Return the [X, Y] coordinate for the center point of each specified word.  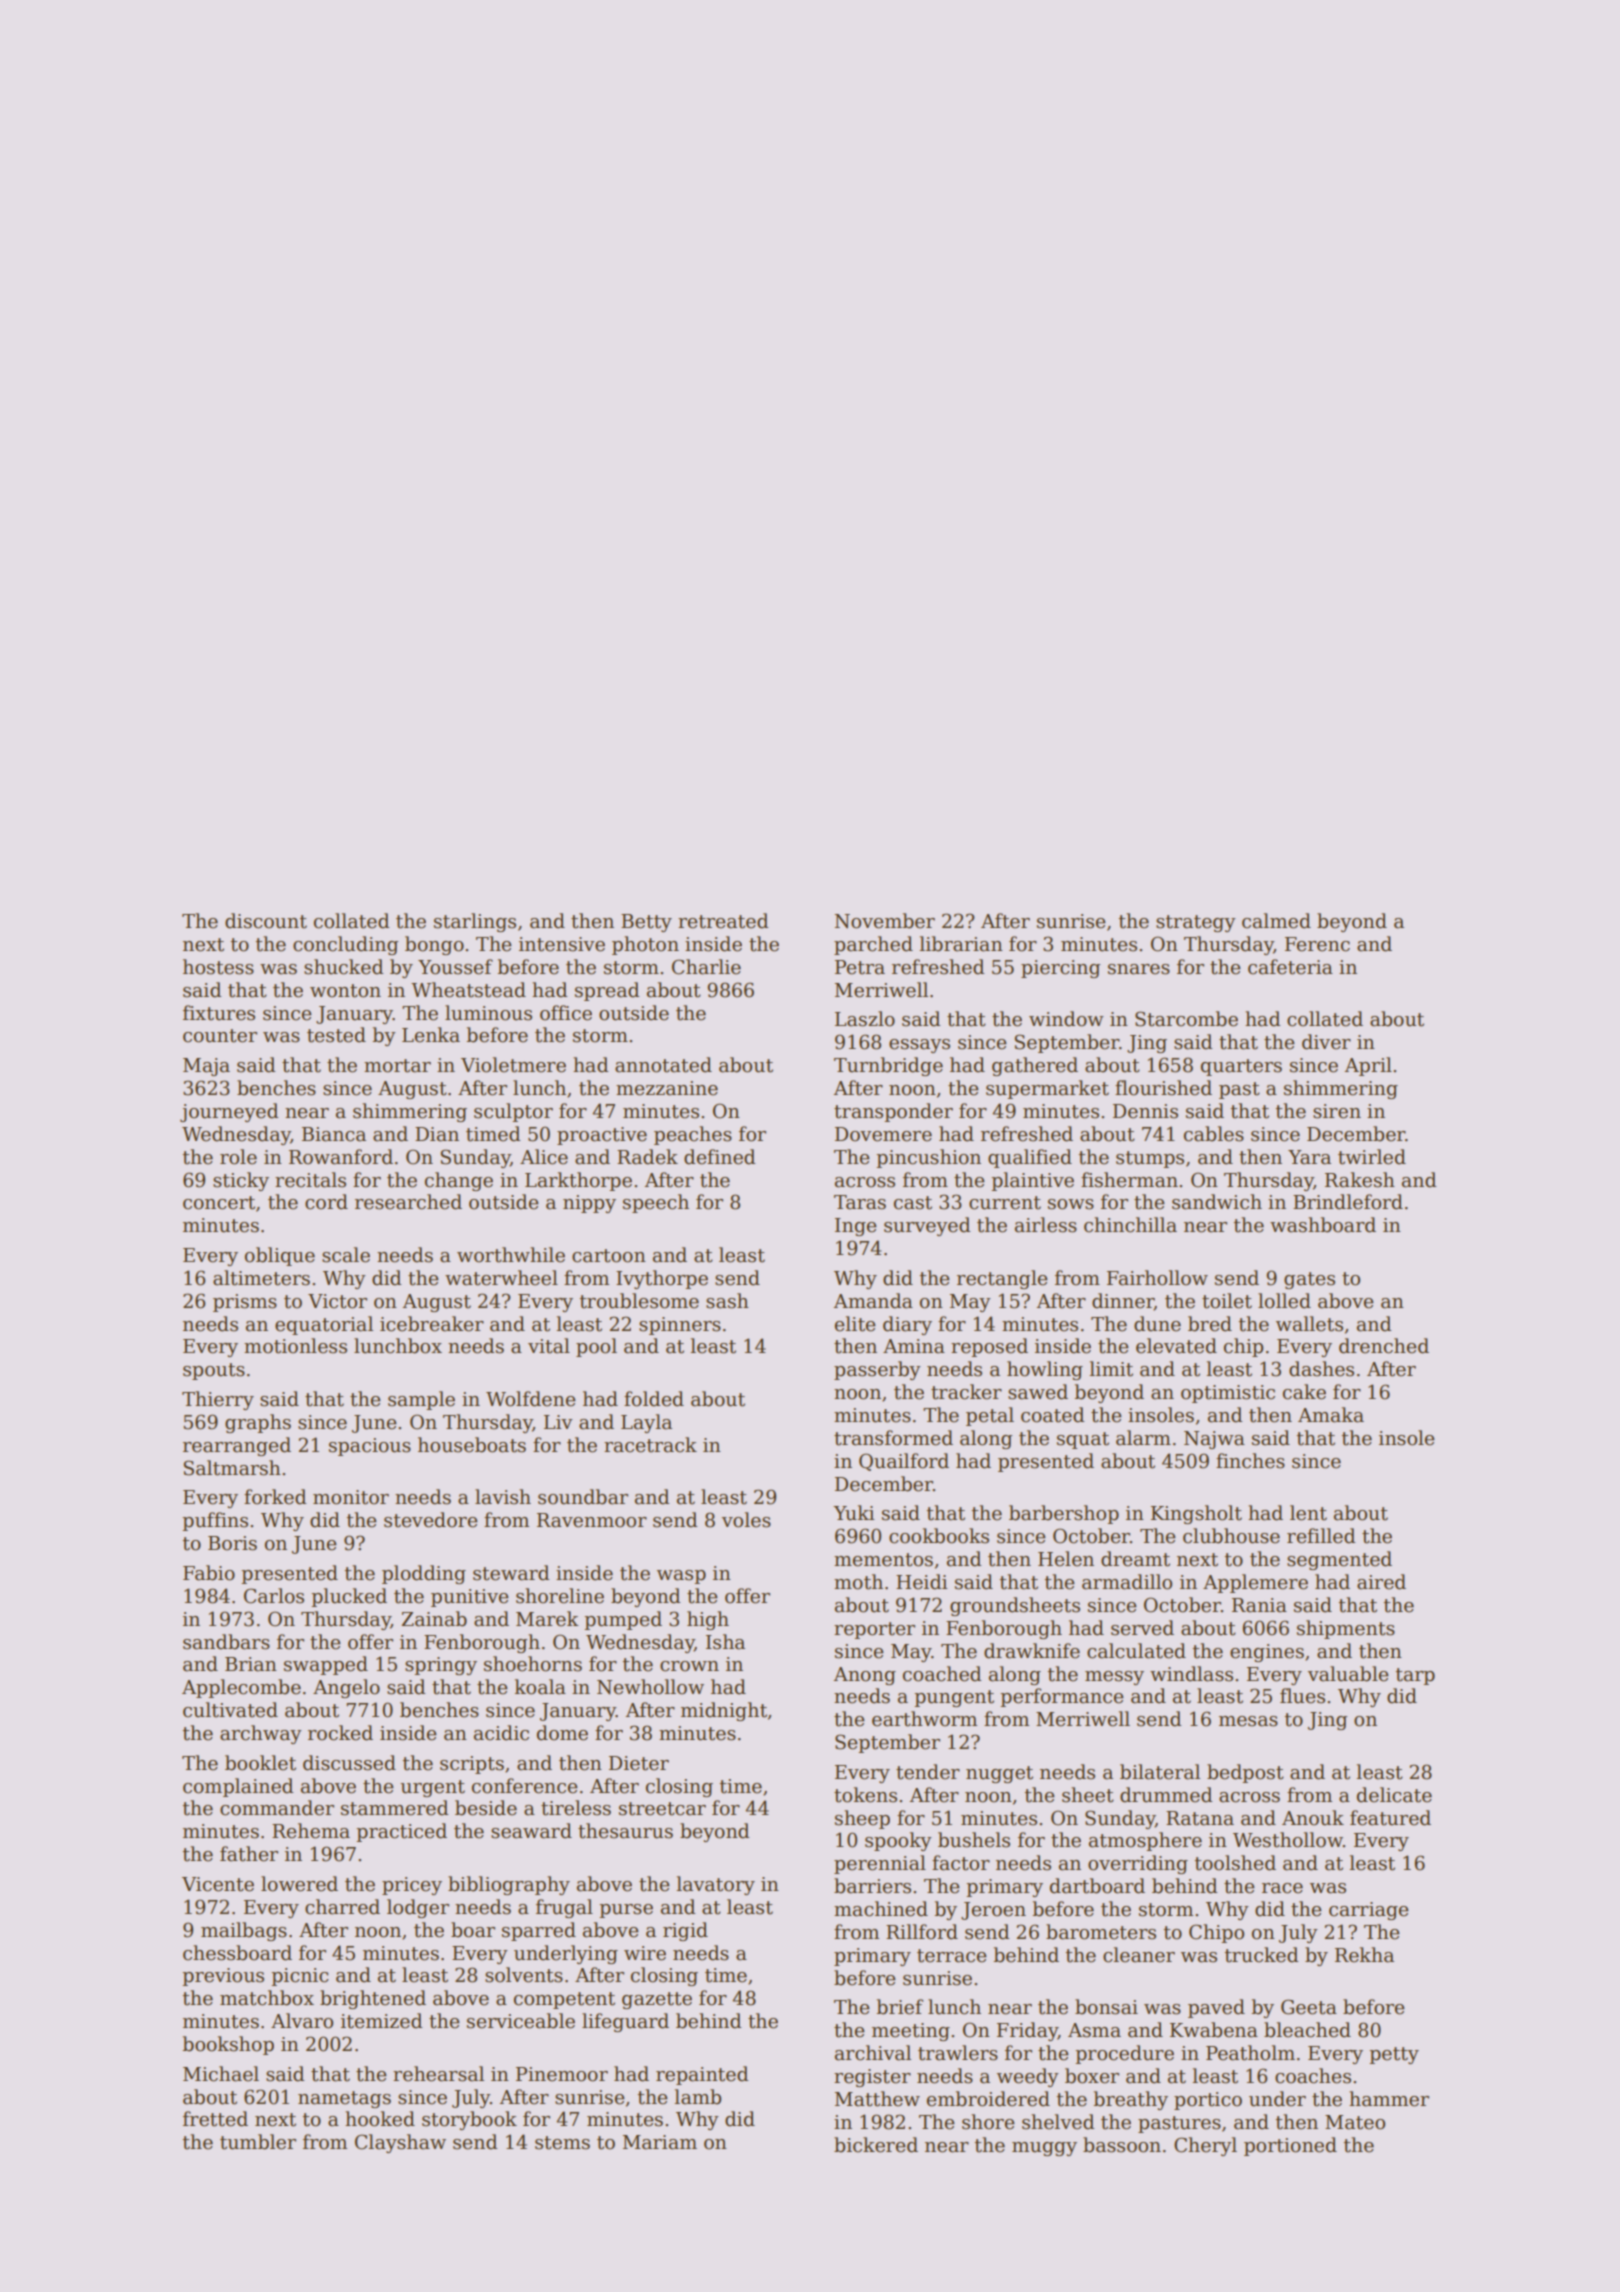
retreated [723, 921]
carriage [1369, 1911]
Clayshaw [400, 2143]
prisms [245, 1303]
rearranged [237, 1446]
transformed [893, 1438]
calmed [1276, 921]
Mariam [660, 2142]
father [249, 1854]
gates [1309, 1280]
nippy [589, 1204]
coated [1053, 1415]
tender [928, 1772]
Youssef [455, 967]
